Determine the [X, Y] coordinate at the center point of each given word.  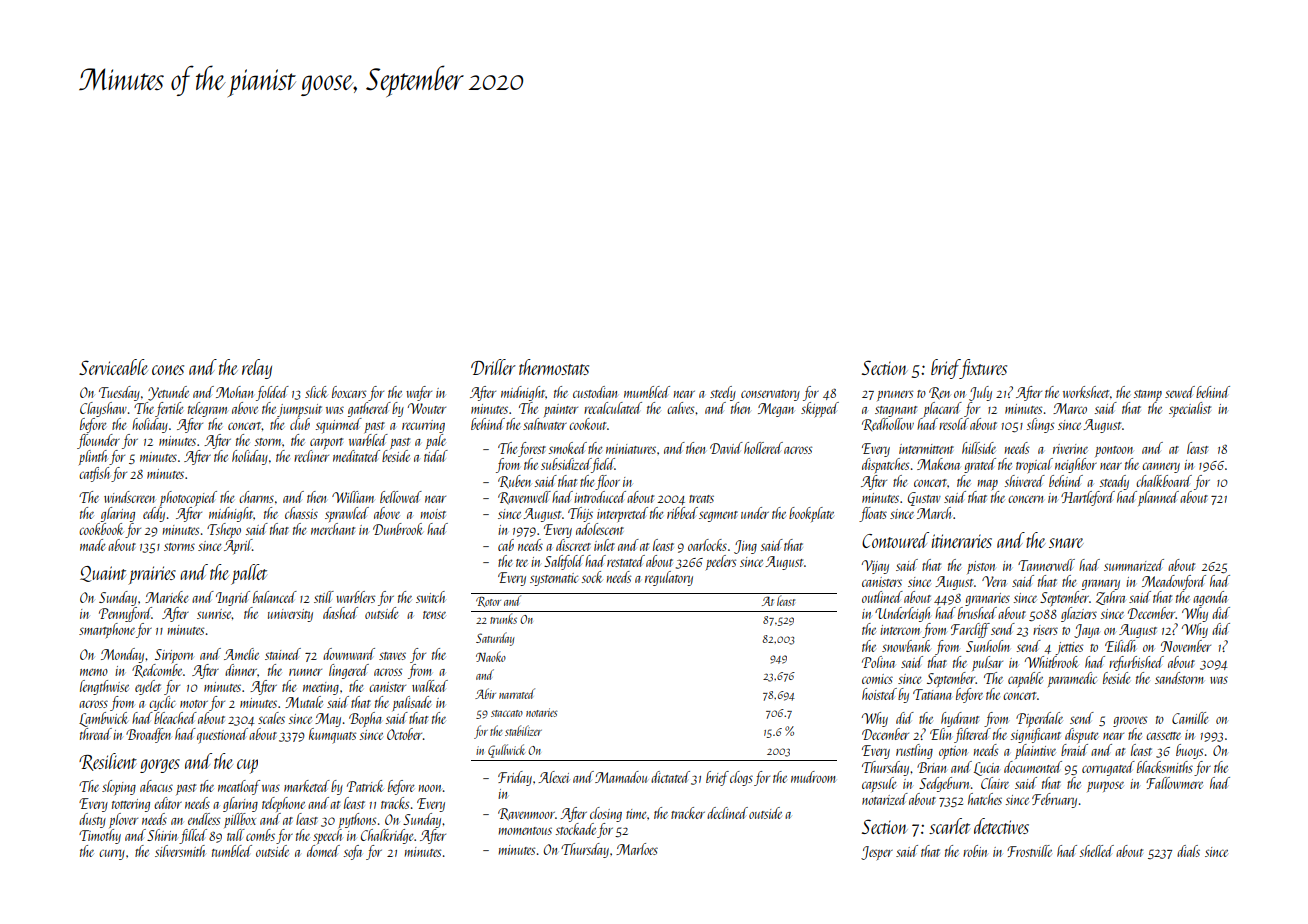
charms [256, 497]
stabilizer [523, 730]
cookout [587, 424]
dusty [92, 820]
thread [96, 734]
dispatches [885, 465]
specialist [1190, 409]
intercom [900, 630]
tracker [688, 813]
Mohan [234, 392]
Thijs [580, 514]
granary [1101, 585]
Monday [122, 655]
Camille [1190, 718]
